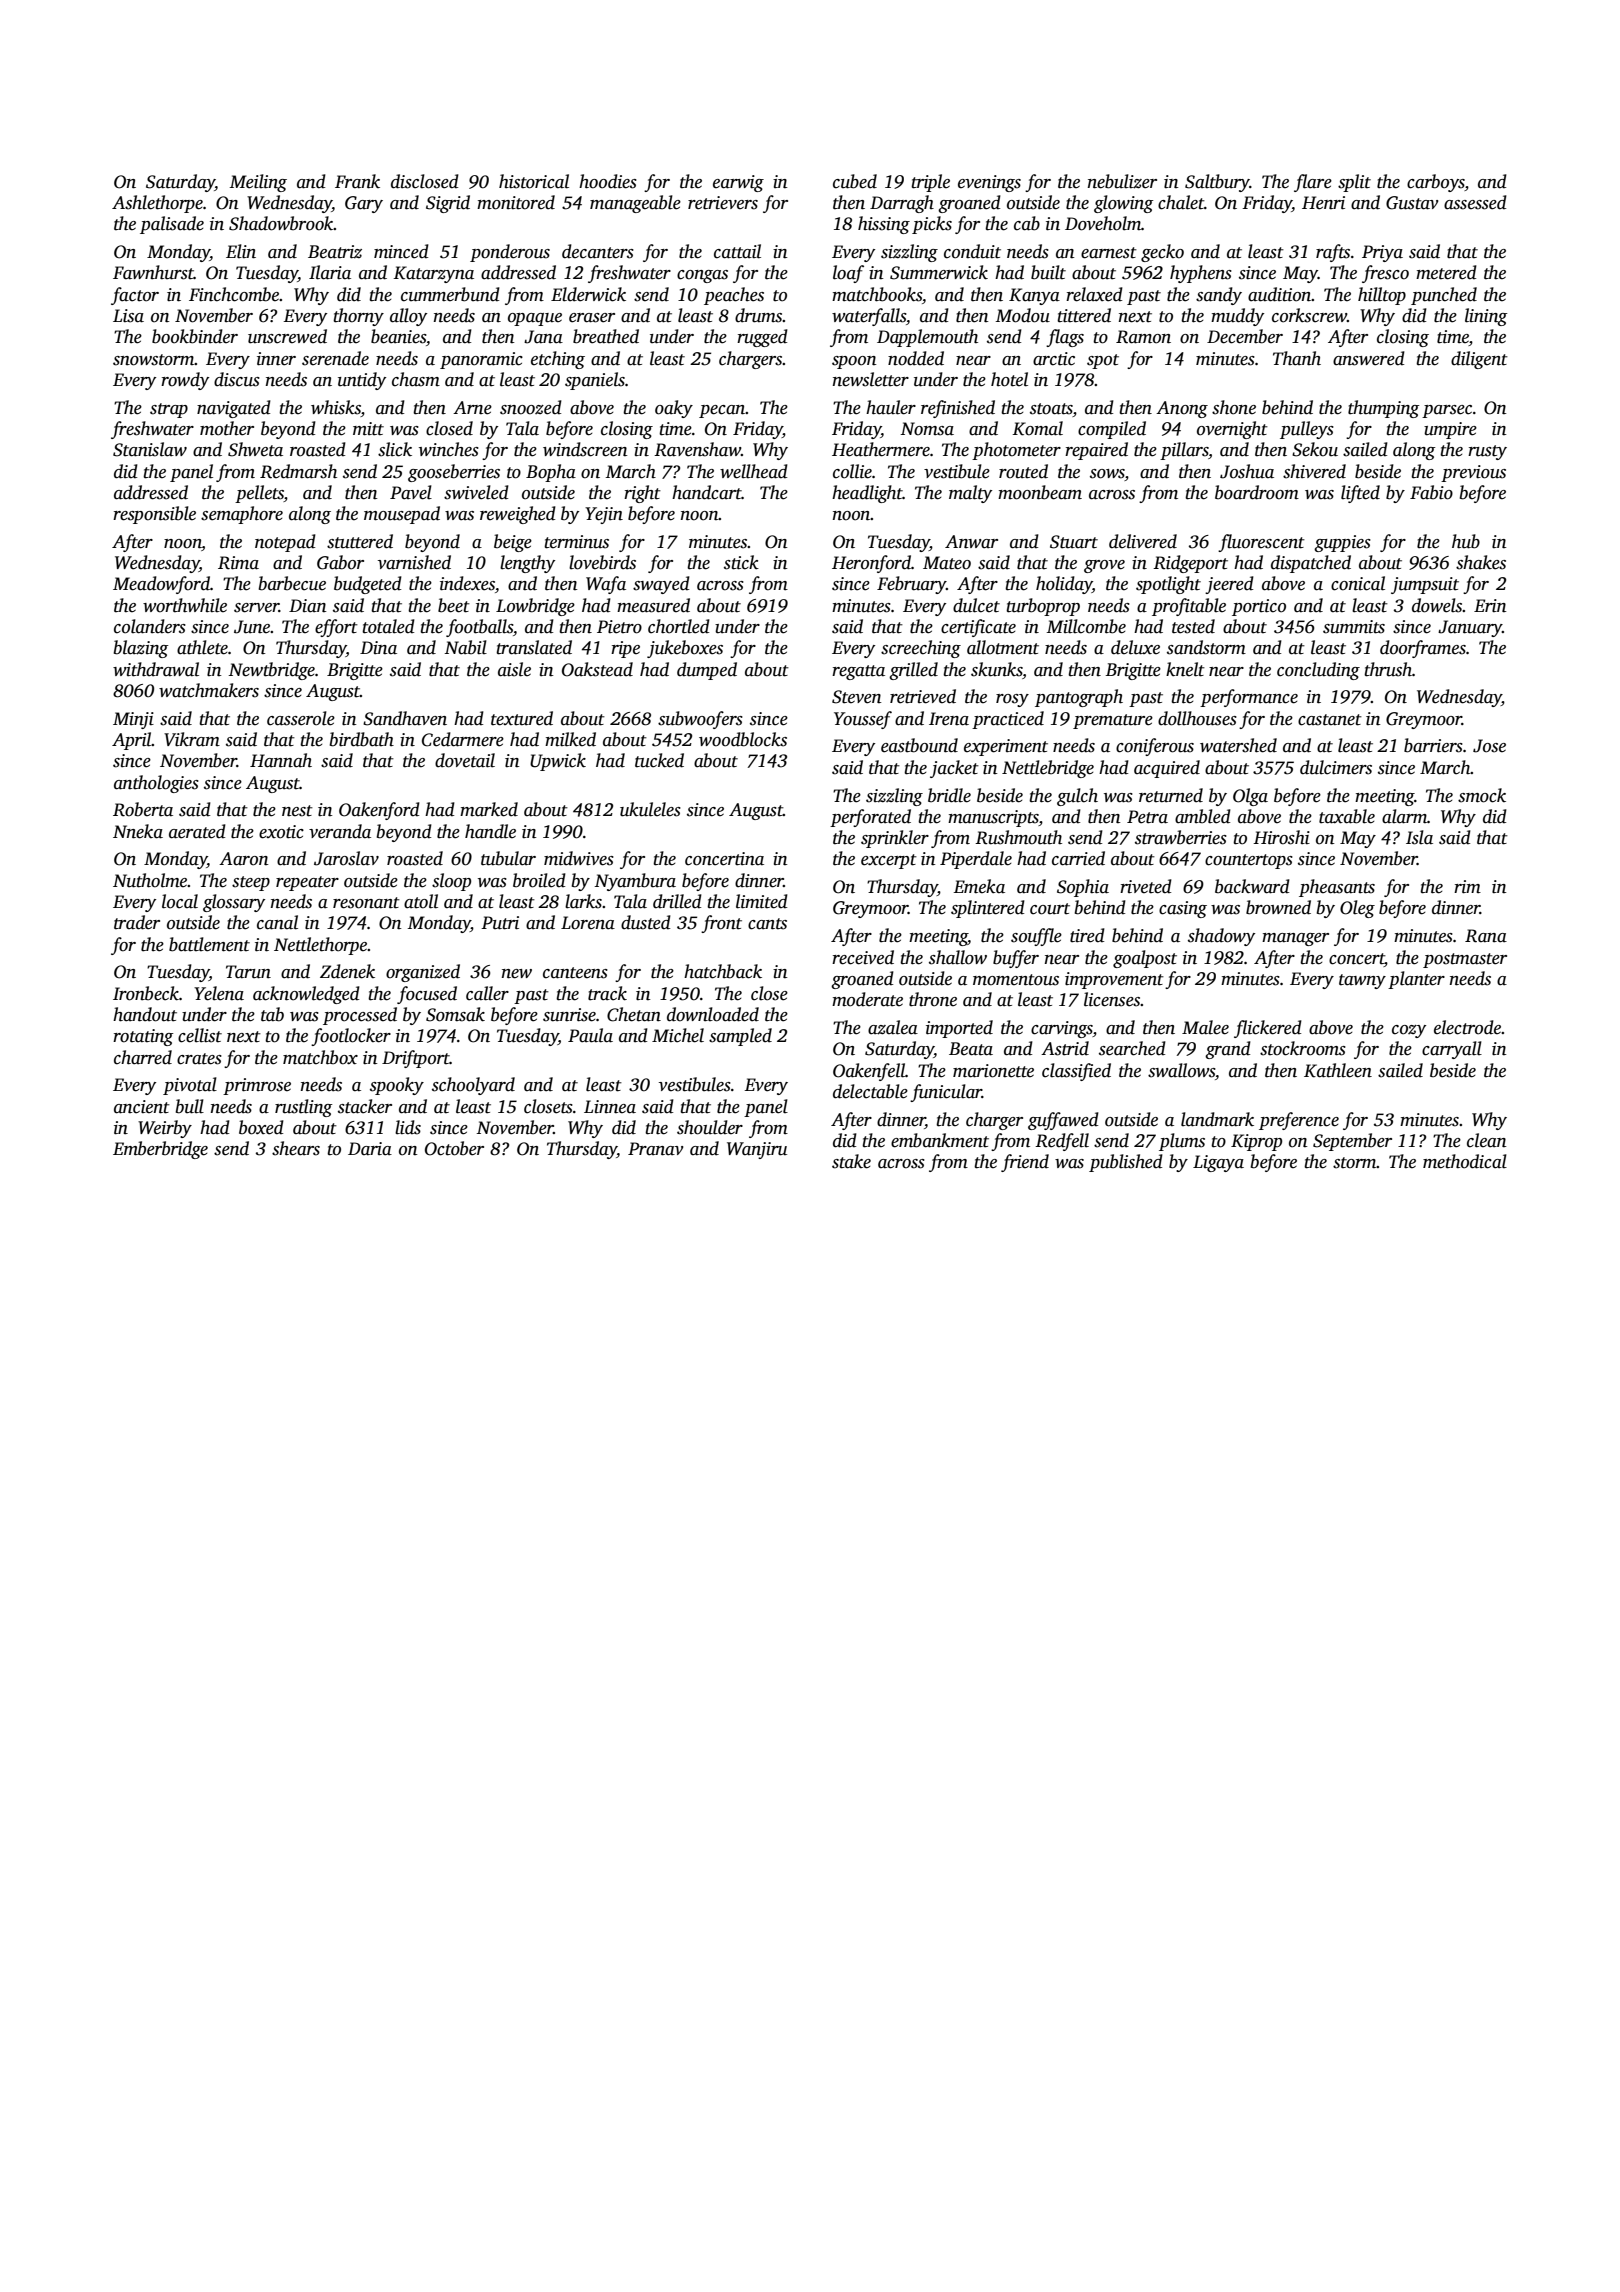 This page has height=2292, width=1620. Describe the element at coordinates (160, 1150) in the page. I see `Emberbridge` at that location.
